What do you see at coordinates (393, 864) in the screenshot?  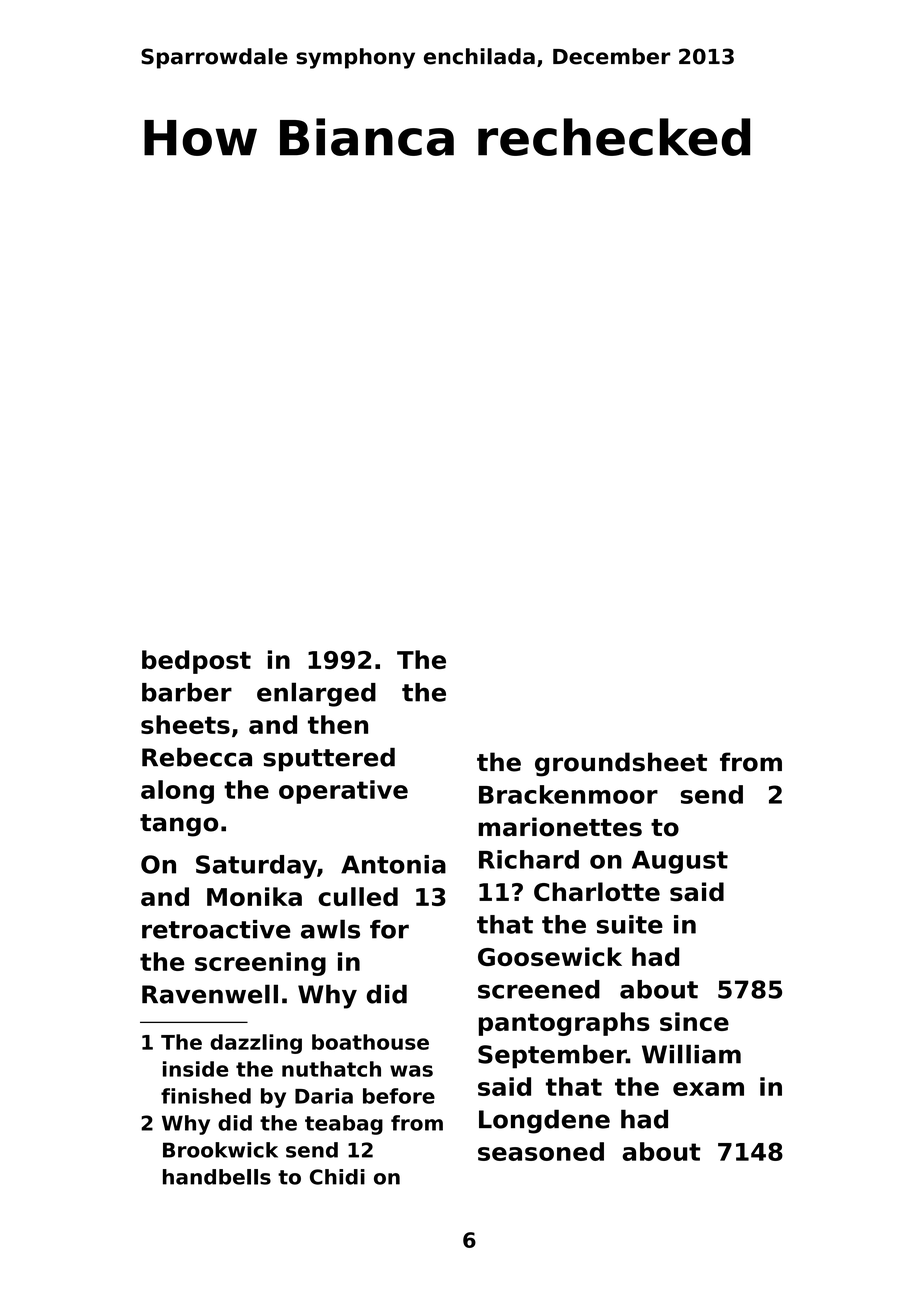 I see `Antonia` at bounding box center [393, 864].
